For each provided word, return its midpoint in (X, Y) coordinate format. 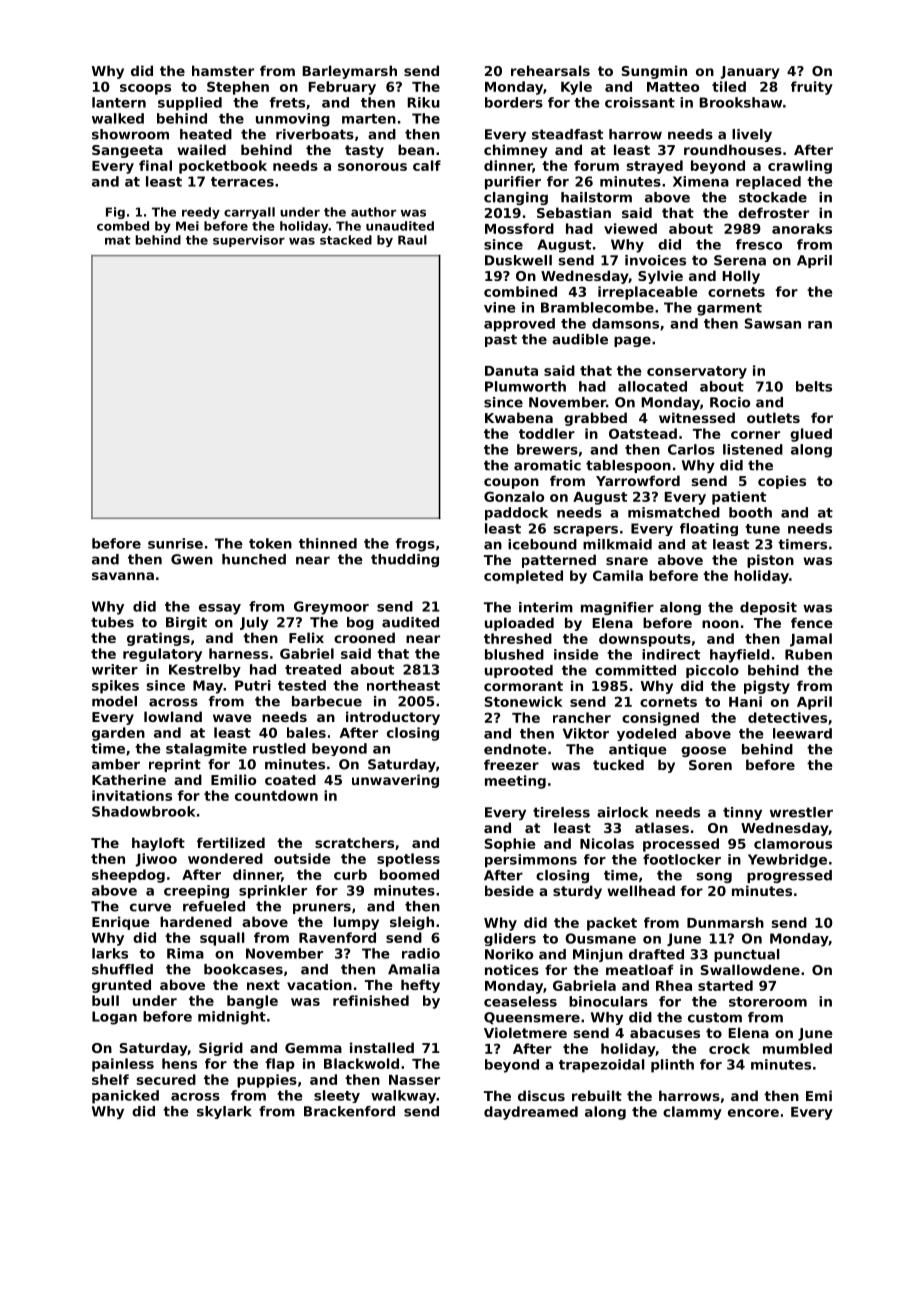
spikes (115, 687)
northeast (403, 685)
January (749, 72)
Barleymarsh (349, 72)
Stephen (238, 88)
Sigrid (221, 1049)
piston (770, 561)
